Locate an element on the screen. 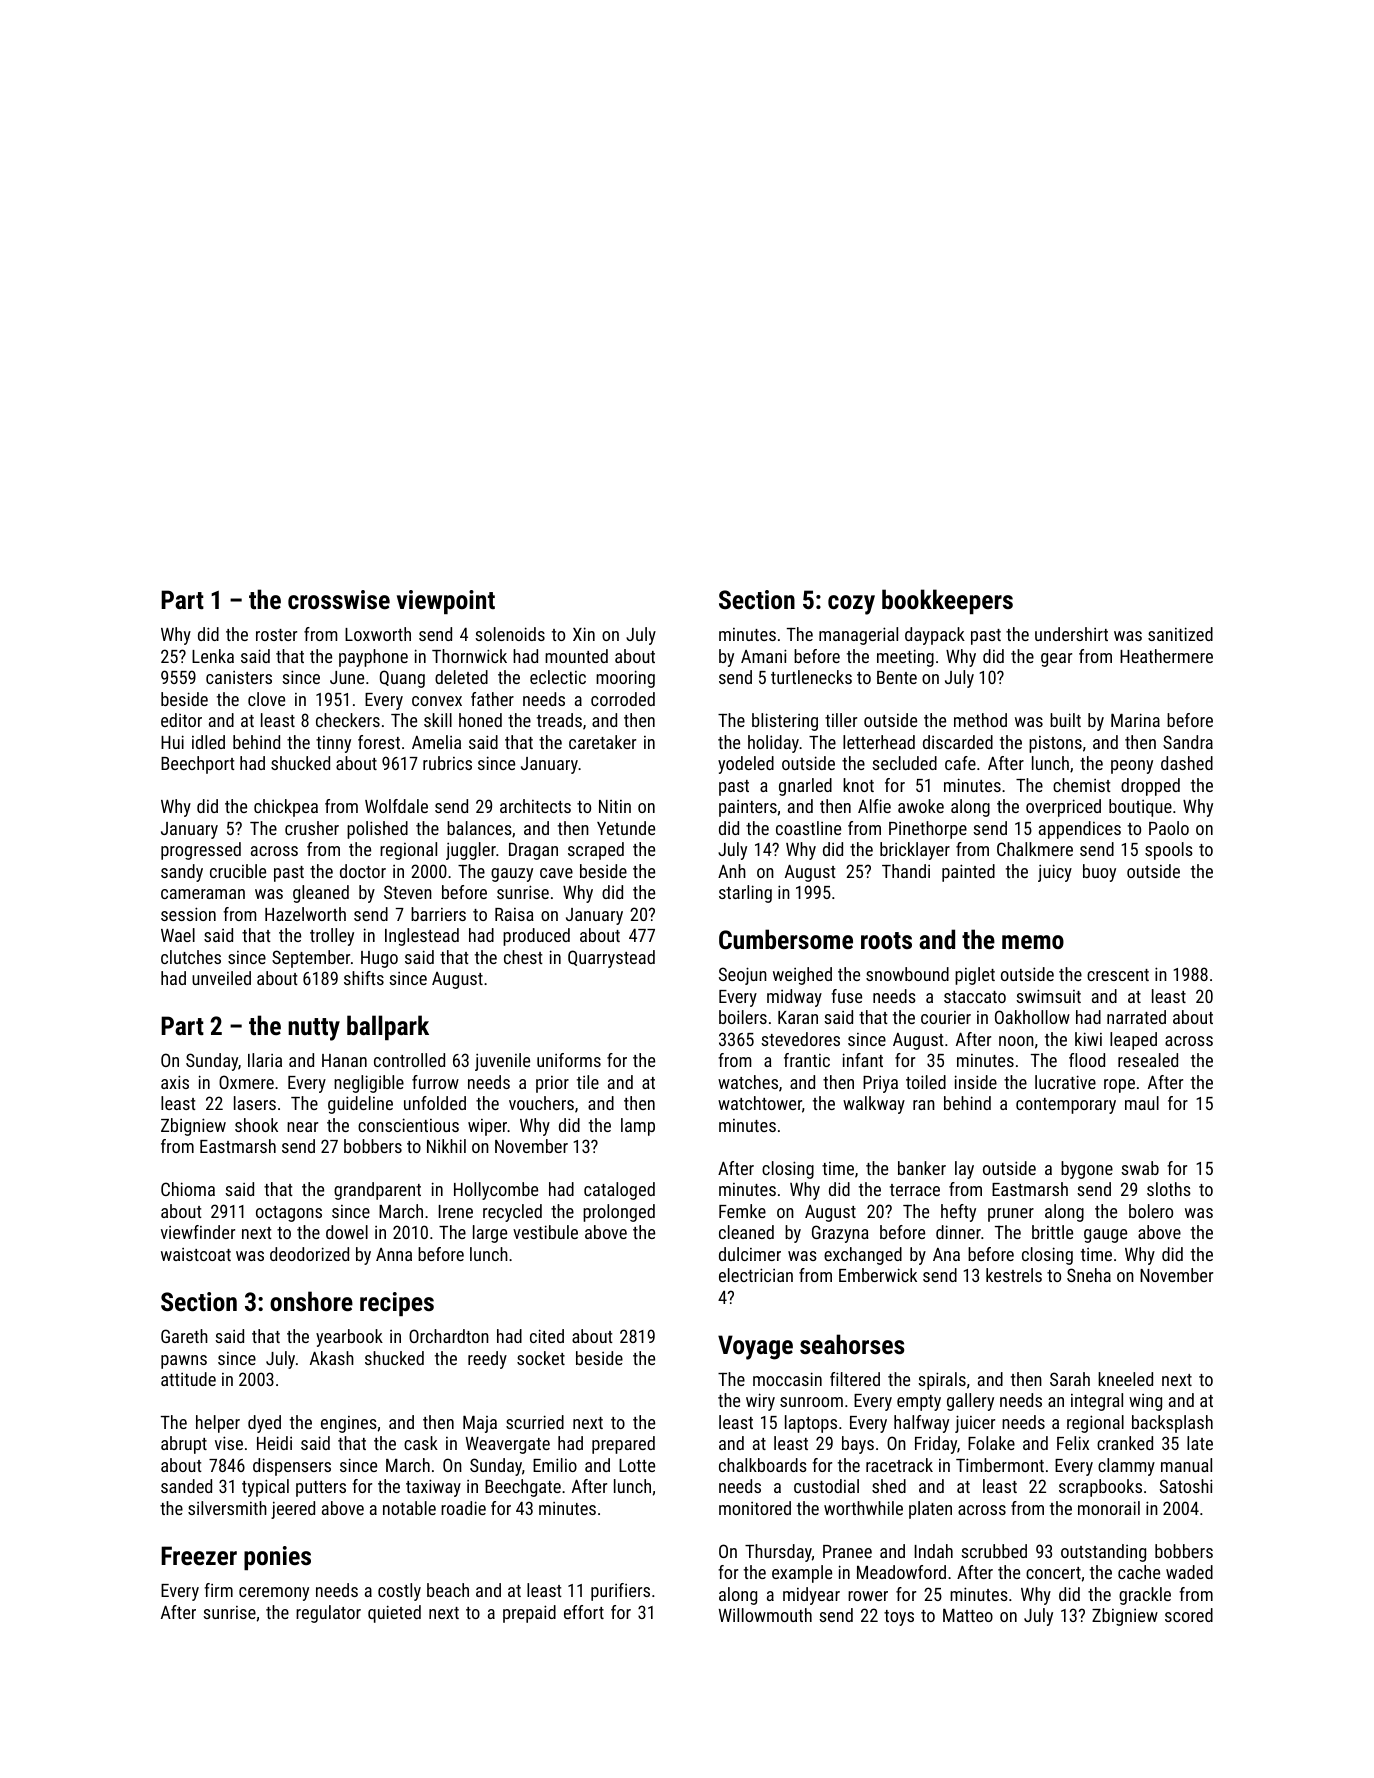 The image size is (1374, 1778). crosswise is located at coordinates (339, 599).
